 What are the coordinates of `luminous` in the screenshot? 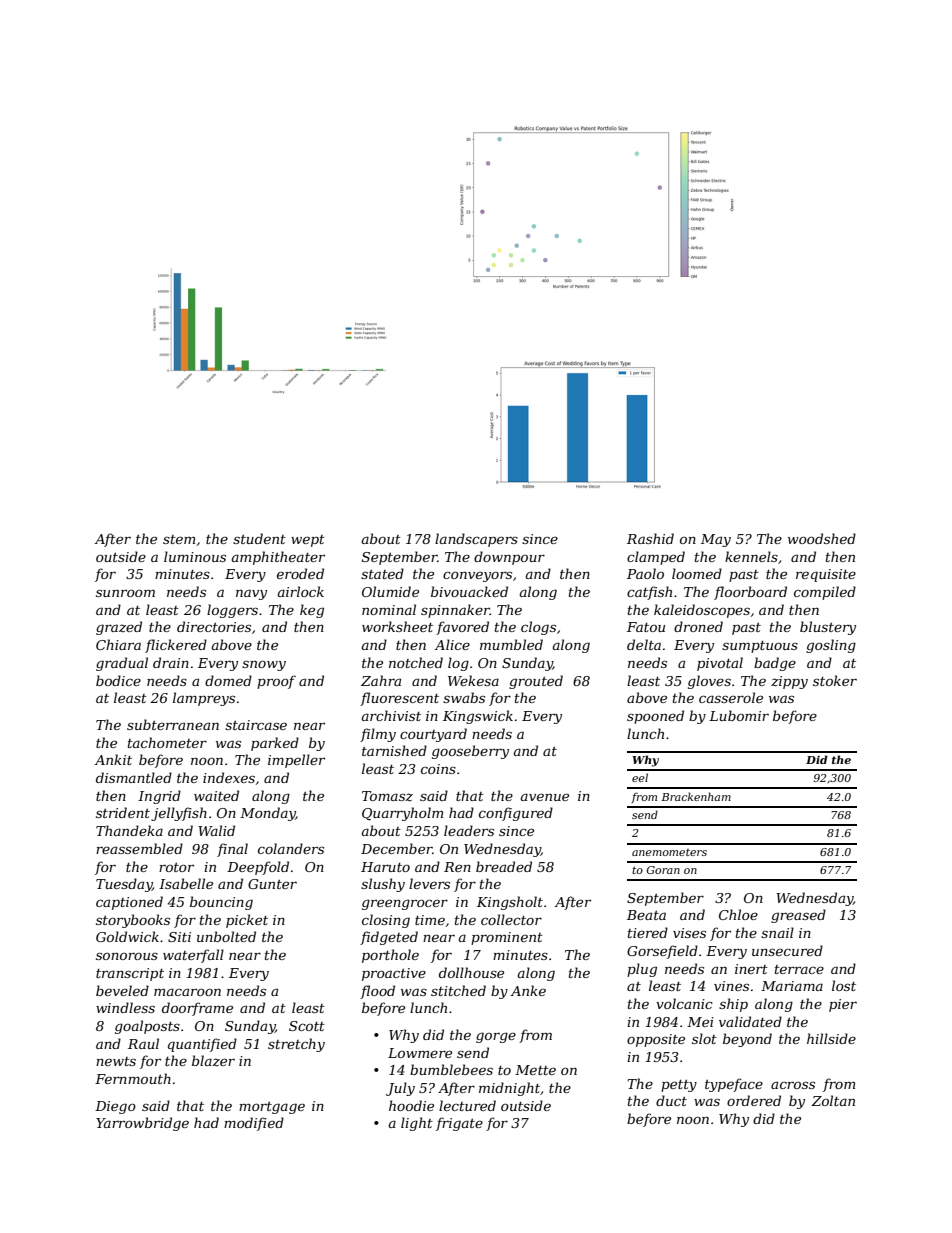 It's located at (195, 556).
